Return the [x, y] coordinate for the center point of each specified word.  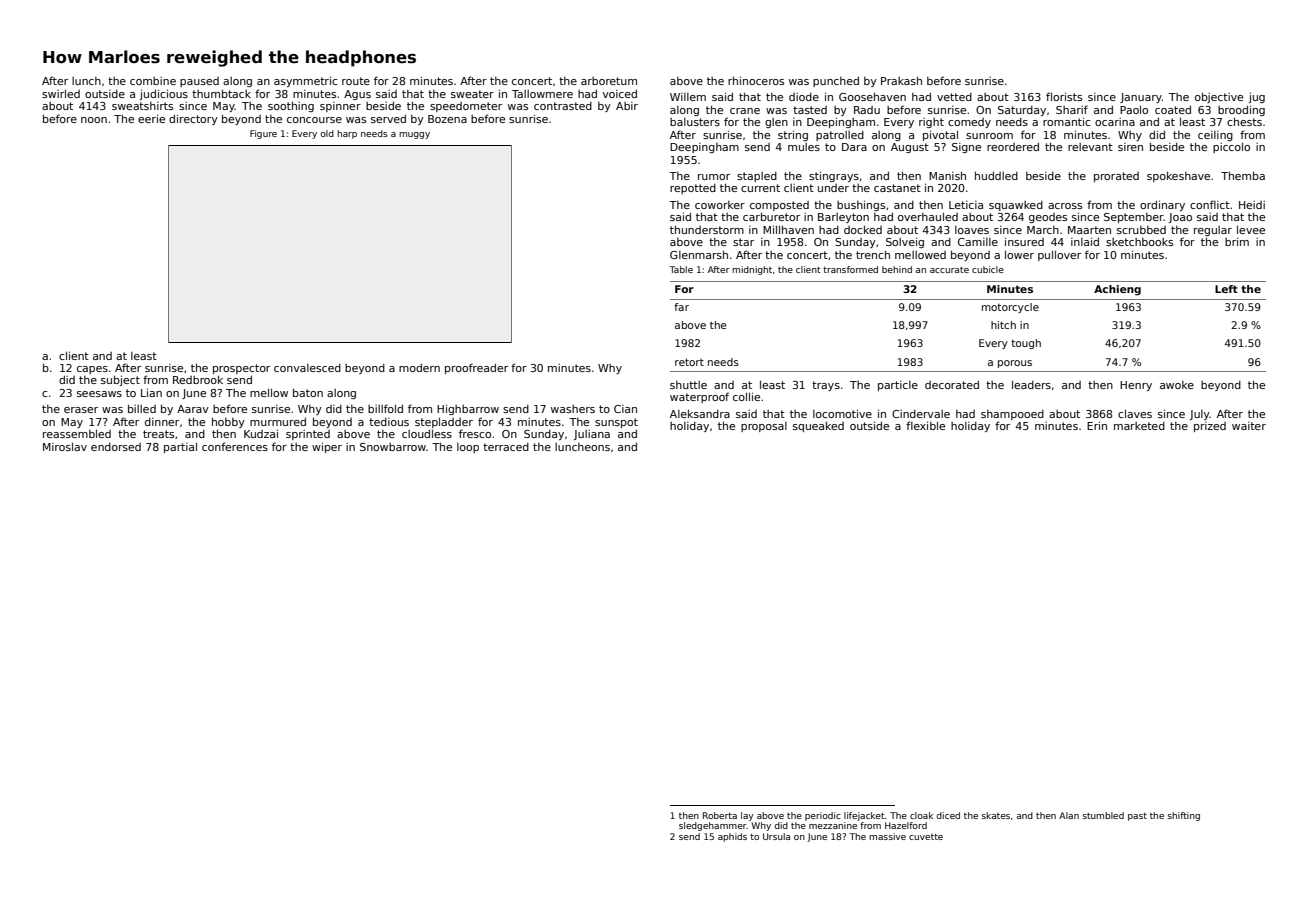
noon [94, 120]
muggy [414, 135]
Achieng [1117, 290]
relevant [1090, 147]
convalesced [307, 368]
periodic [823, 816]
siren [1130, 147]
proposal [764, 427]
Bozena [447, 119]
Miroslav [65, 446]
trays [826, 386]
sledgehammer [713, 826]
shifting [1184, 816]
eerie [151, 118]
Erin [1097, 425]
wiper [327, 447]
